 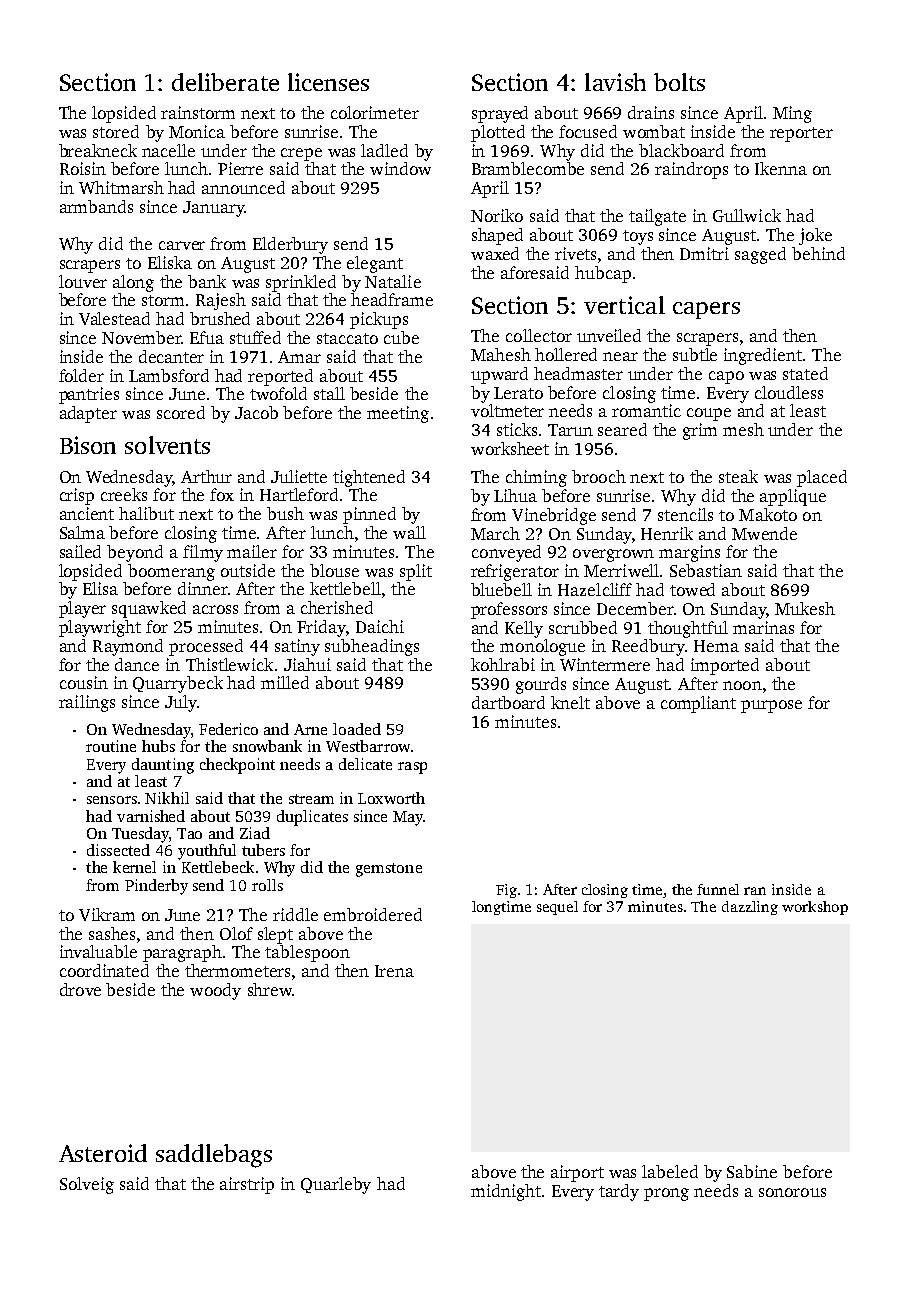 I want to click on Solveig, so click(x=87, y=1185).
